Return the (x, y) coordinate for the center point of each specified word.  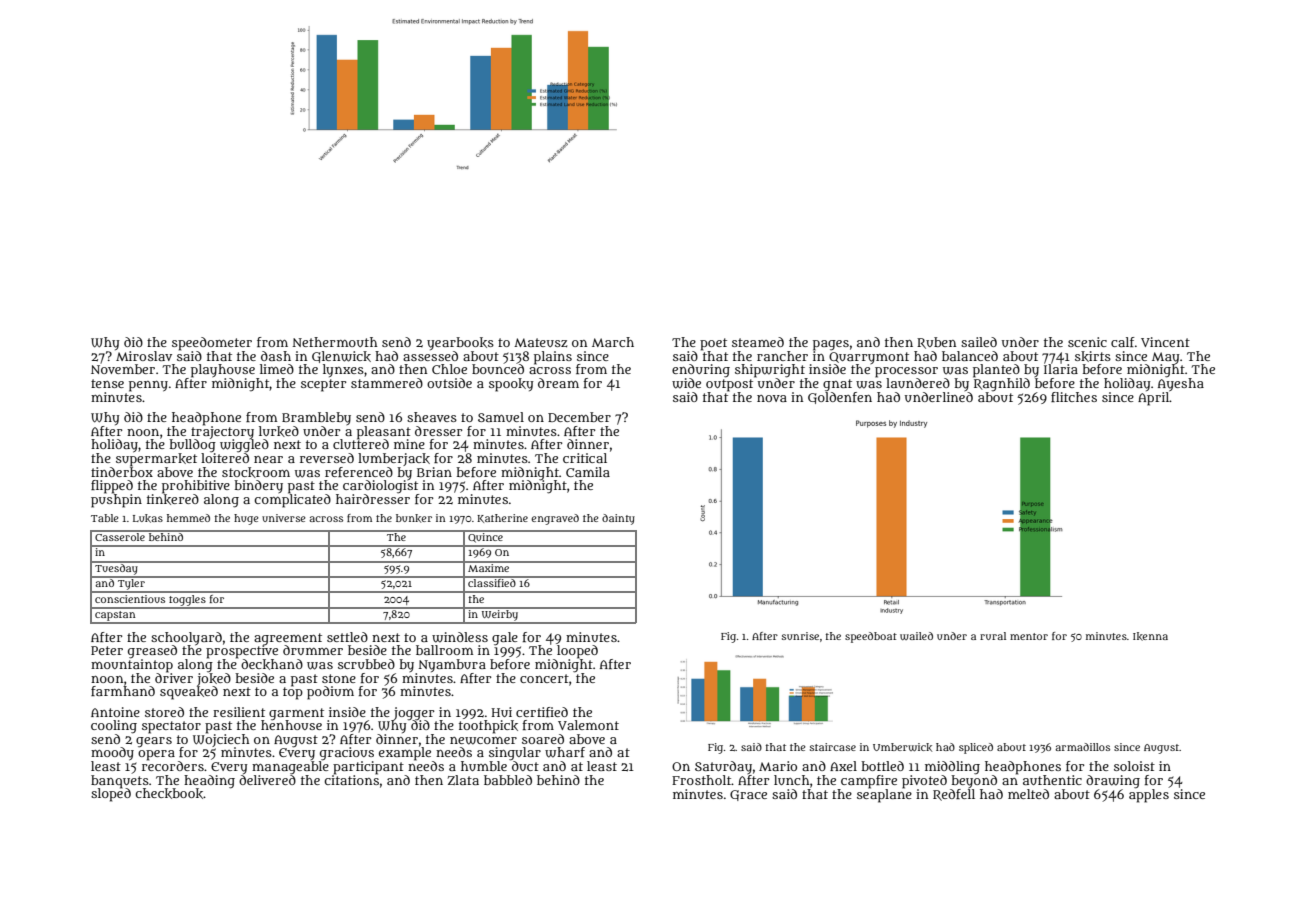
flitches (1074, 397)
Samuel (501, 417)
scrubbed (366, 664)
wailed (916, 636)
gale (505, 639)
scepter (323, 385)
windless (460, 637)
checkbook (169, 793)
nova (772, 398)
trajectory (222, 432)
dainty (618, 519)
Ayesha (1181, 384)
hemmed (188, 518)
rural (993, 636)
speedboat (871, 637)
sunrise (800, 636)
